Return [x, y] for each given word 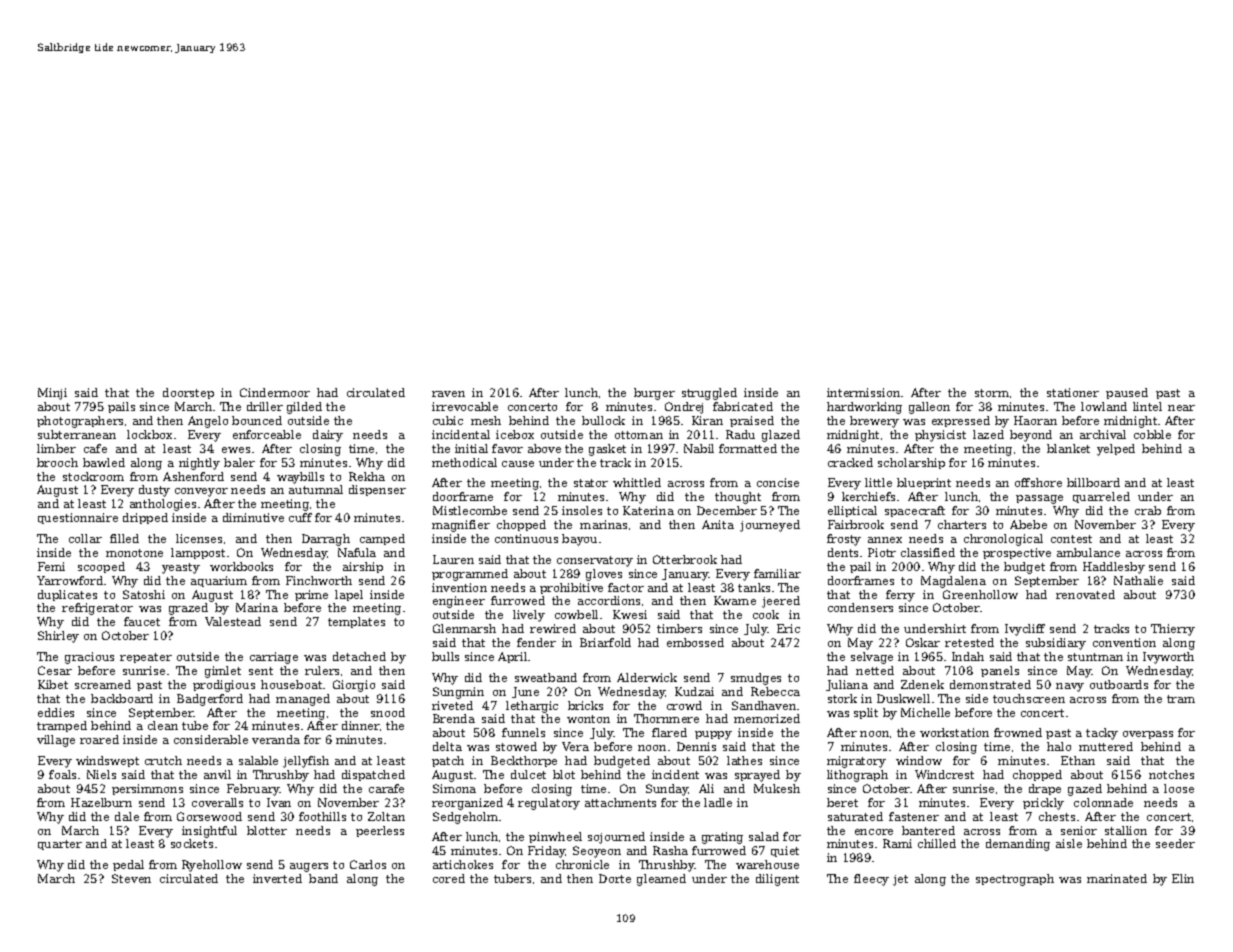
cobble [1152, 434]
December [727, 510]
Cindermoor [275, 392]
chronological [1003, 540]
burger [654, 394]
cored [449, 878]
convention [1124, 642]
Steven [131, 878]
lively [529, 616]
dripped [145, 518]
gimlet [223, 672]
